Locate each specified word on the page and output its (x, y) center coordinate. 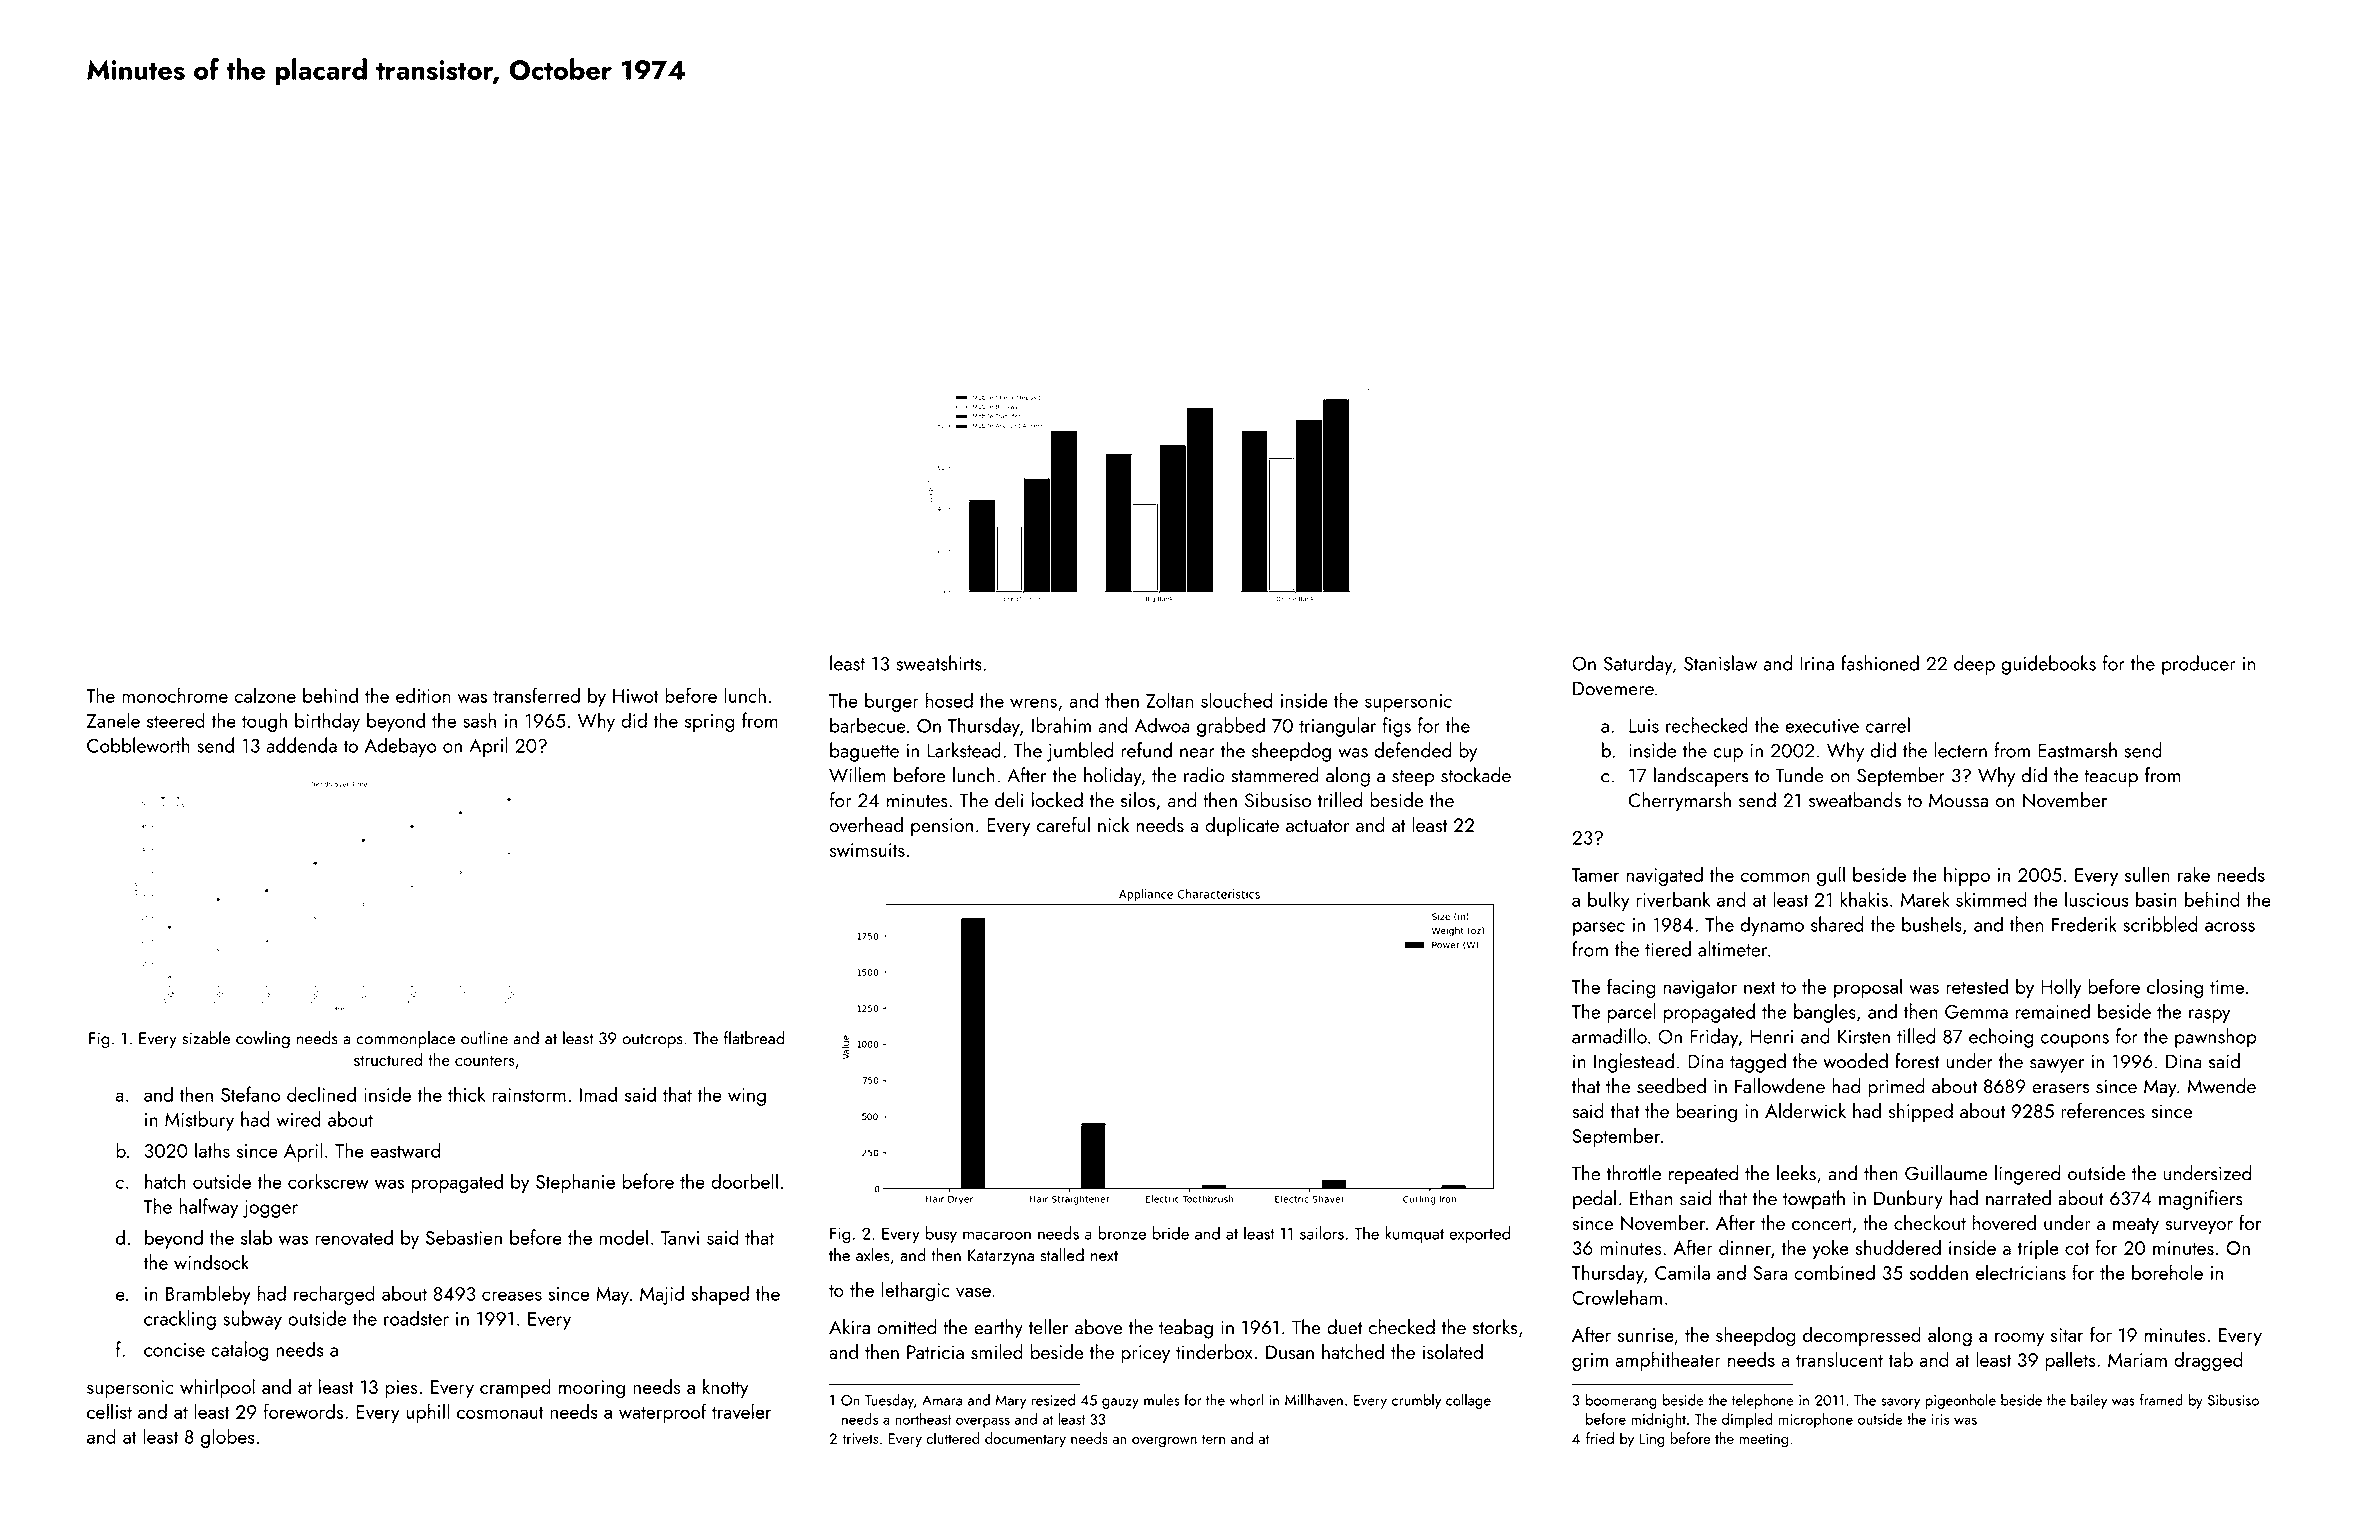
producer (2199, 665)
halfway (209, 1208)
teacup (2111, 778)
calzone (265, 695)
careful (1063, 824)
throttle (1633, 1173)
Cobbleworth (138, 745)
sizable (206, 1038)
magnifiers (2201, 1200)
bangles (1825, 1013)
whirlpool (217, 1388)
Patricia (935, 1352)
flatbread (754, 1038)
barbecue (868, 725)
